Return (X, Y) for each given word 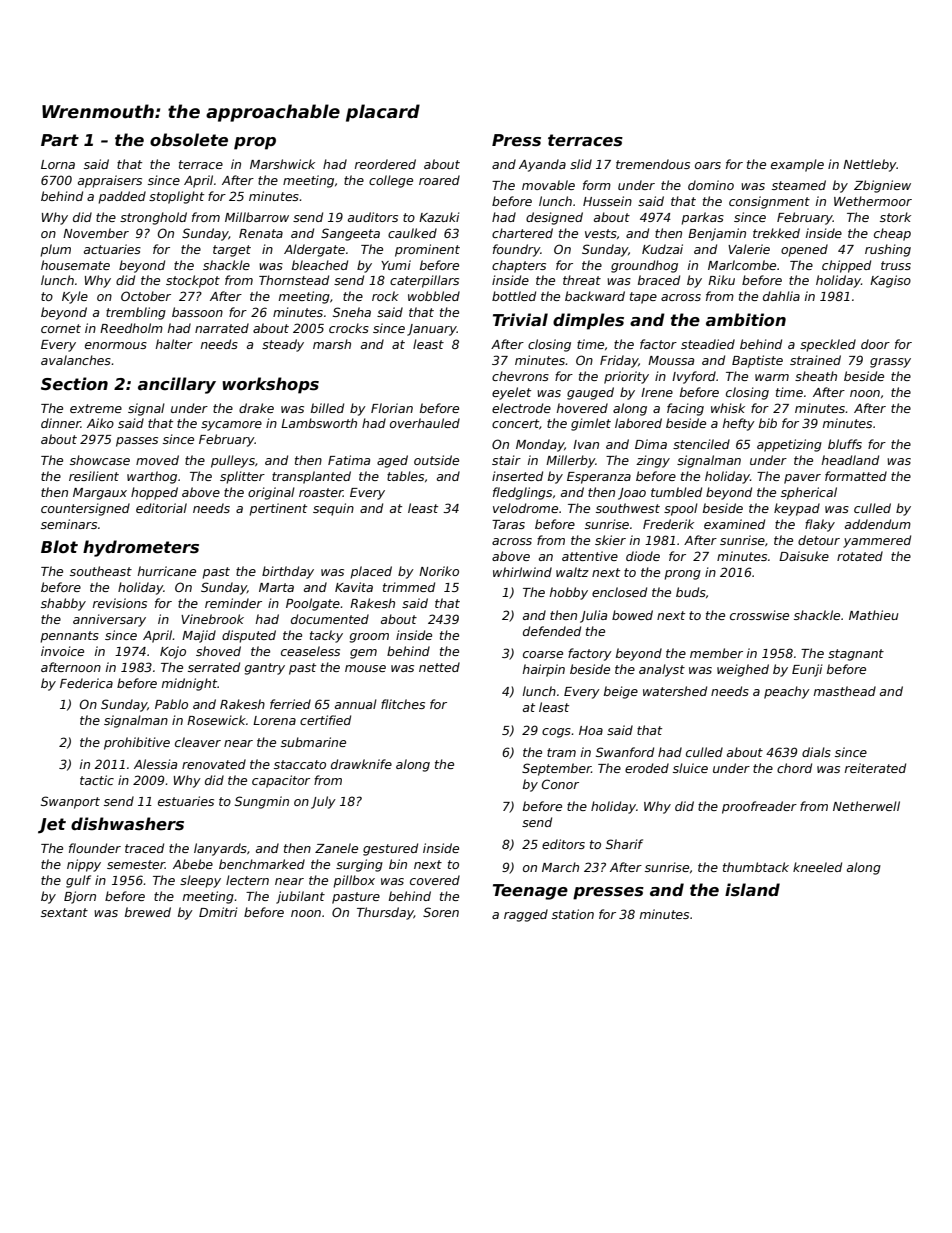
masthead (845, 691)
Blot (59, 546)
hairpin (544, 670)
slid (581, 164)
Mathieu (874, 615)
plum (55, 250)
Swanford (625, 752)
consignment (769, 202)
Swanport (70, 802)
